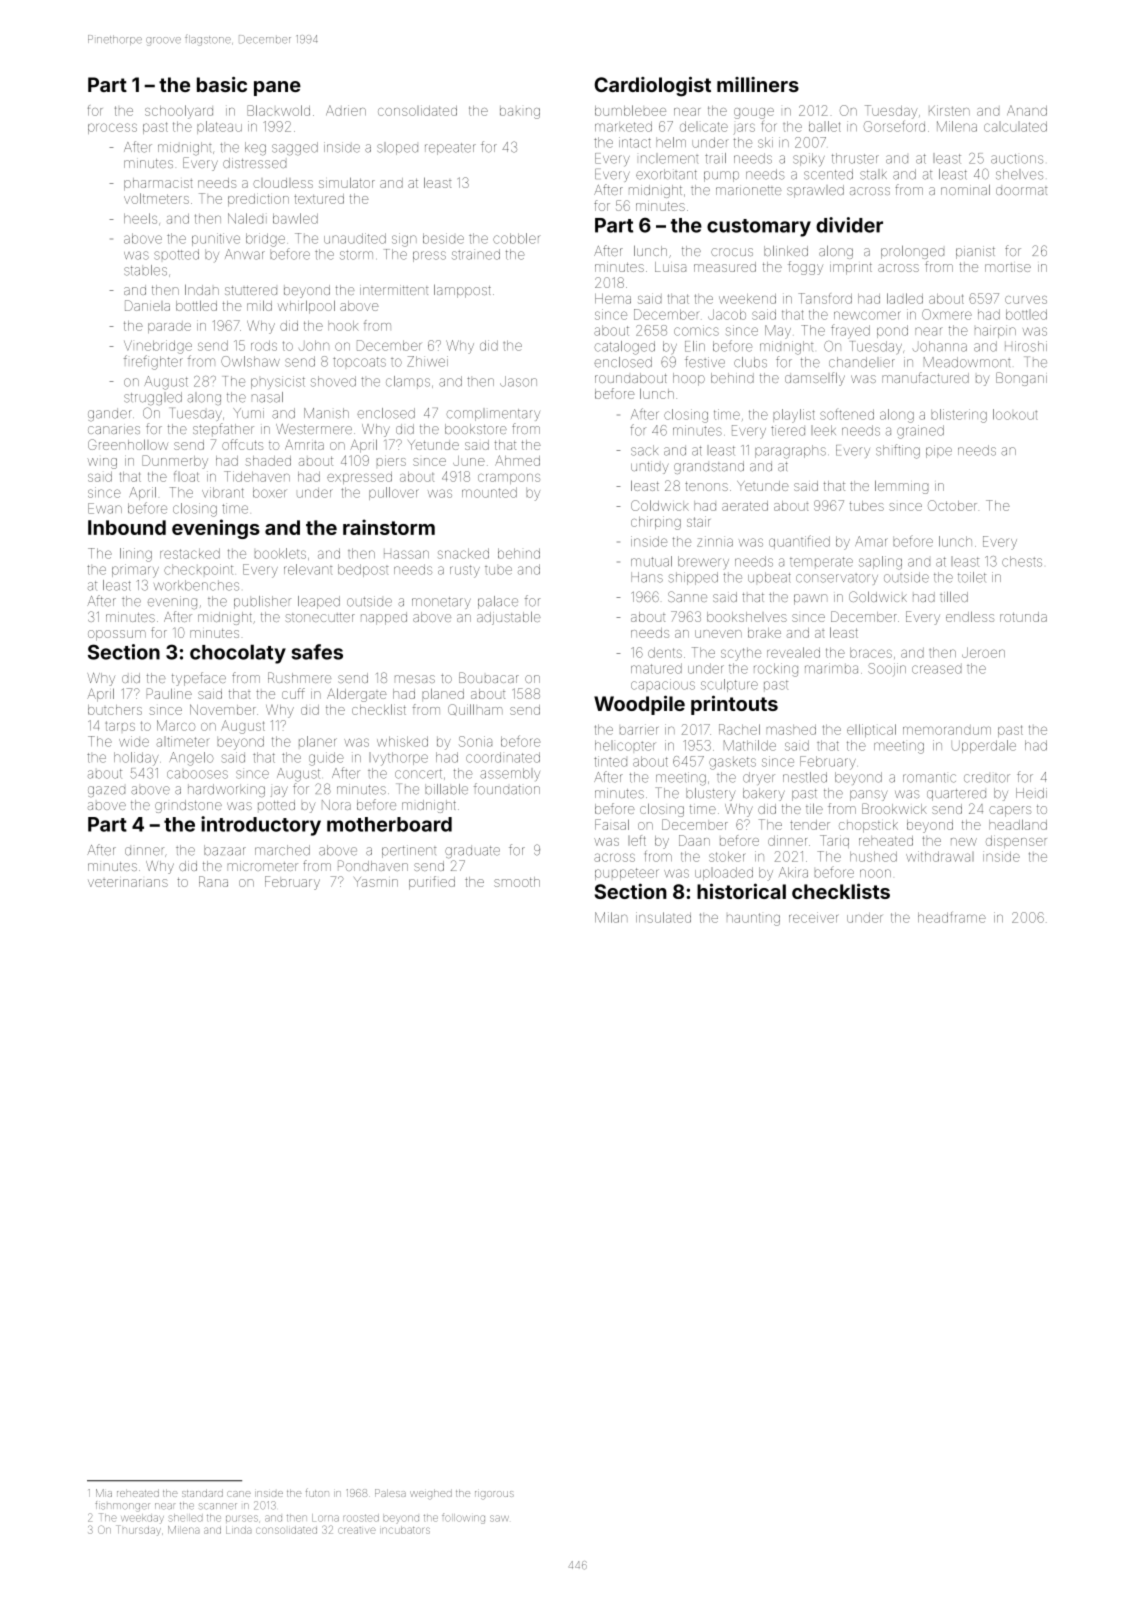 The height and width of the image is (1605, 1135). Describe the element at coordinates (1027, 111) in the image. I see `Anand` at that location.
